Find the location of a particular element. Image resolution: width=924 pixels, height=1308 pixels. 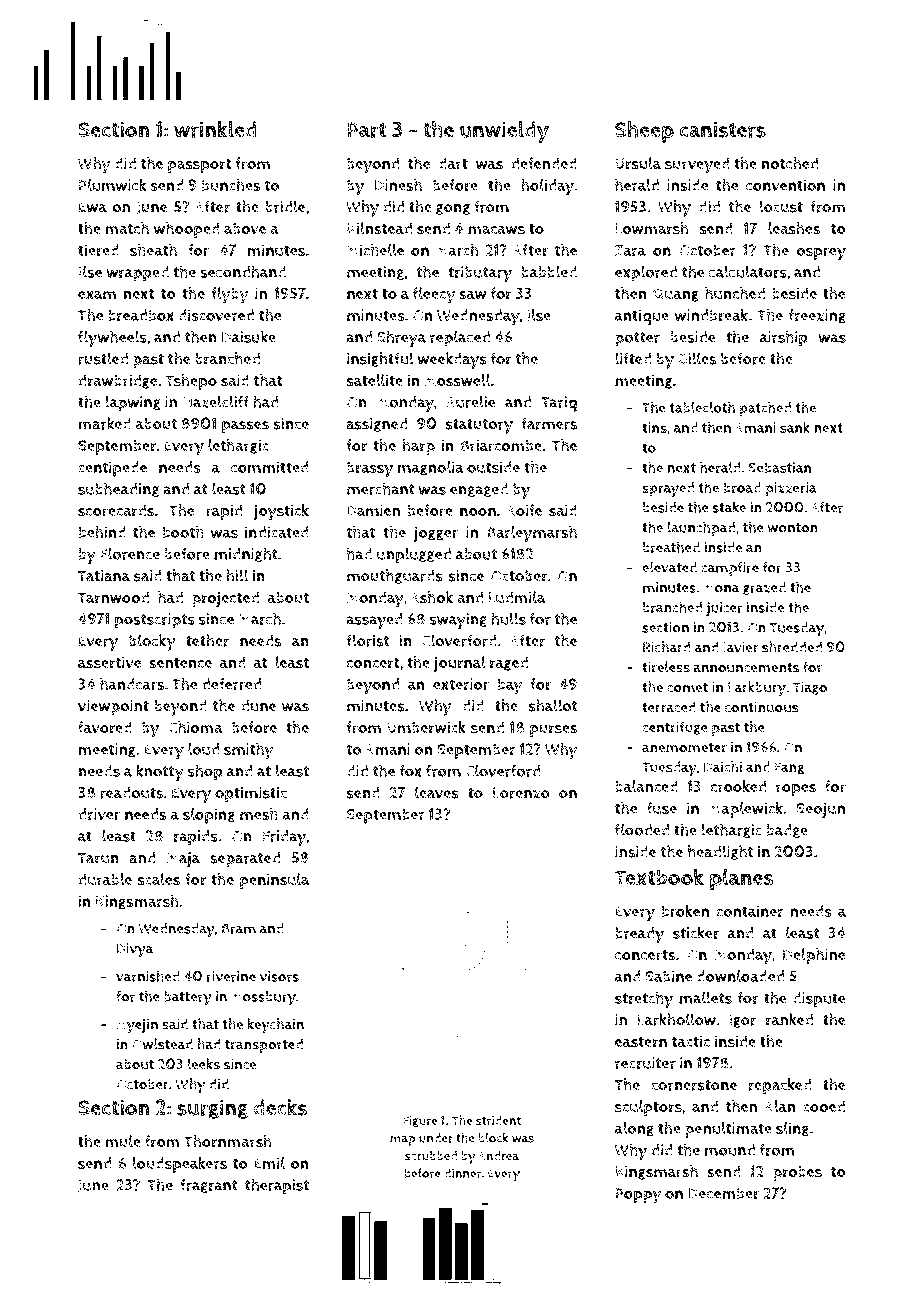

osprey is located at coordinates (821, 253).
